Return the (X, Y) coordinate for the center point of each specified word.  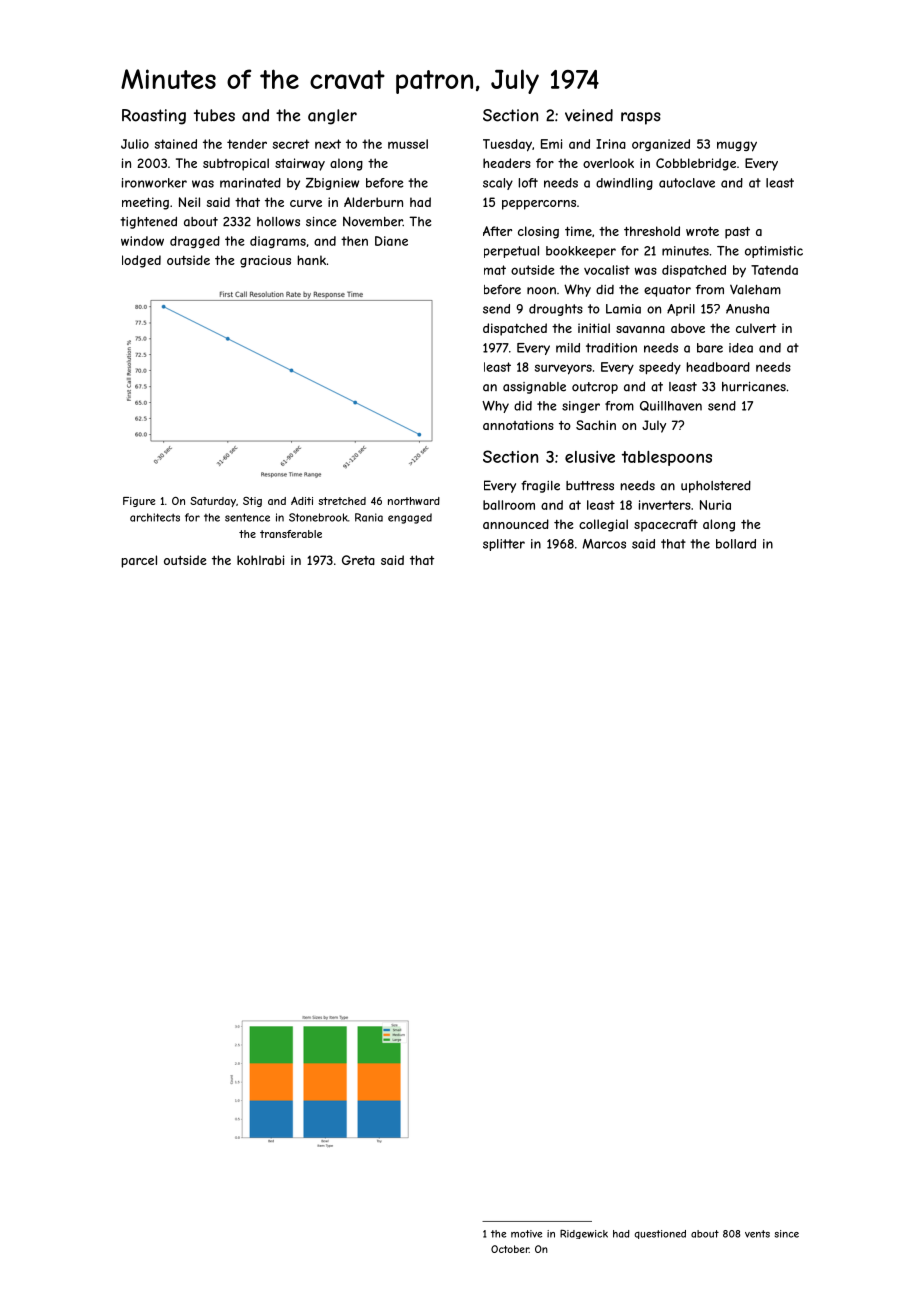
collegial (603, 525)
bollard (736, 544)
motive (526, 1234)
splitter (504, 545)
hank (311, 260)
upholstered (716, 486)
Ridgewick (584, 1234)
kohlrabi (260, 560)
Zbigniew (332, 184)
